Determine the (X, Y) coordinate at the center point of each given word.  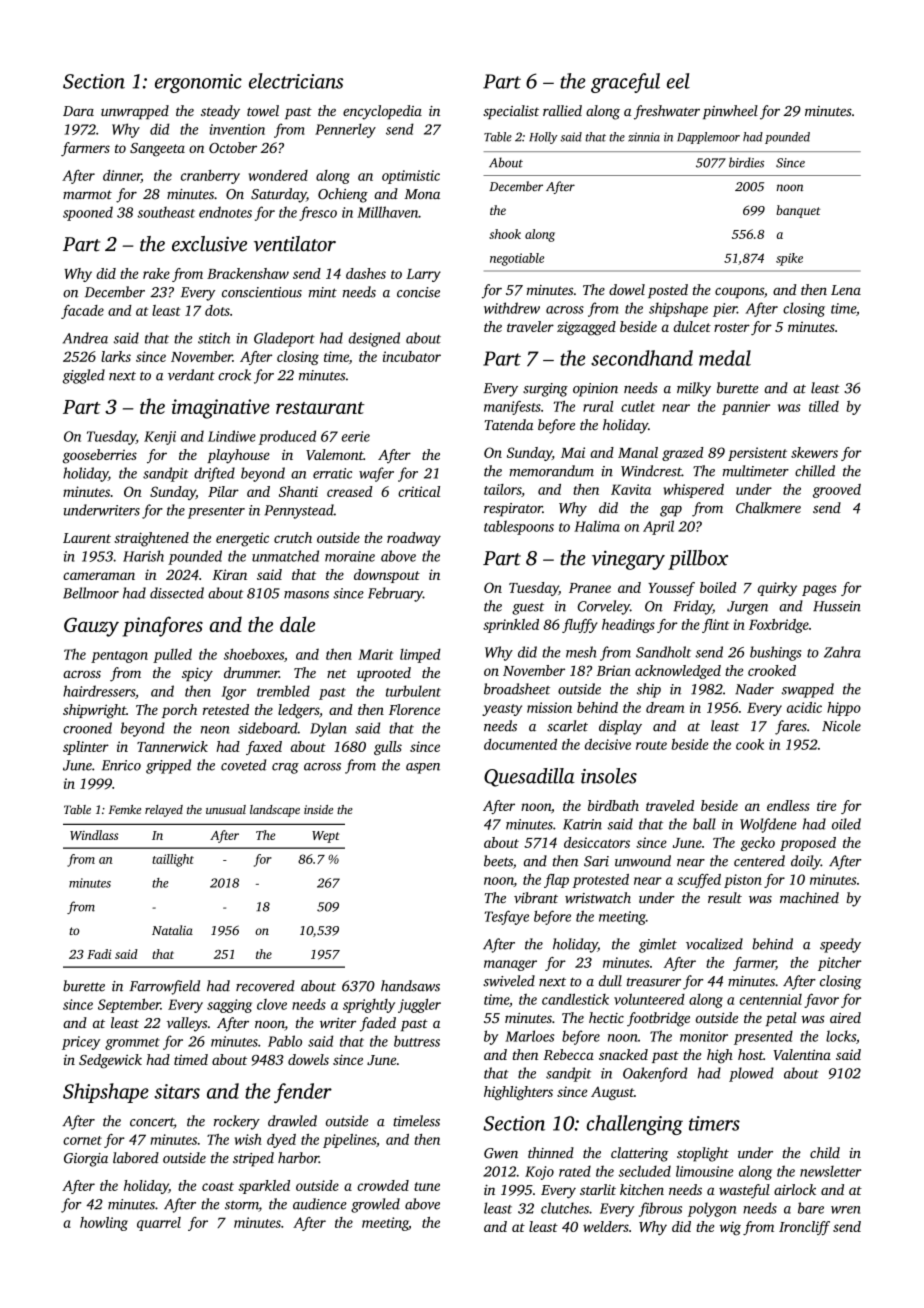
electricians (296, 81)
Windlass (94, 835)
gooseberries (100, 456)
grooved (837, 491)
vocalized (714, 944)
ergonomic (198, 83)
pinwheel (730, 112)
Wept (326, 837)
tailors (502, 489)
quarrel (159, 1224)
